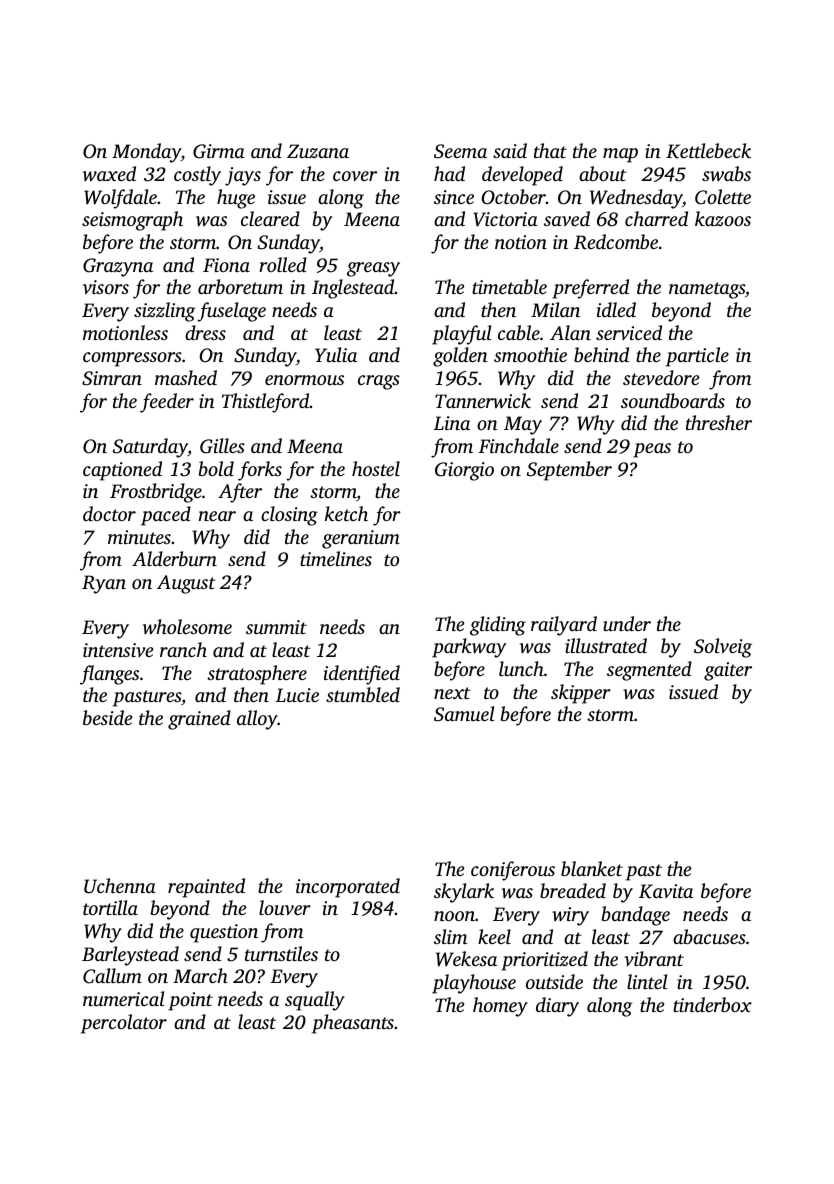 Image resolution: width=834 pixels, height=1184 pixels. I want to click on pheasants, so click(353, 1024).
